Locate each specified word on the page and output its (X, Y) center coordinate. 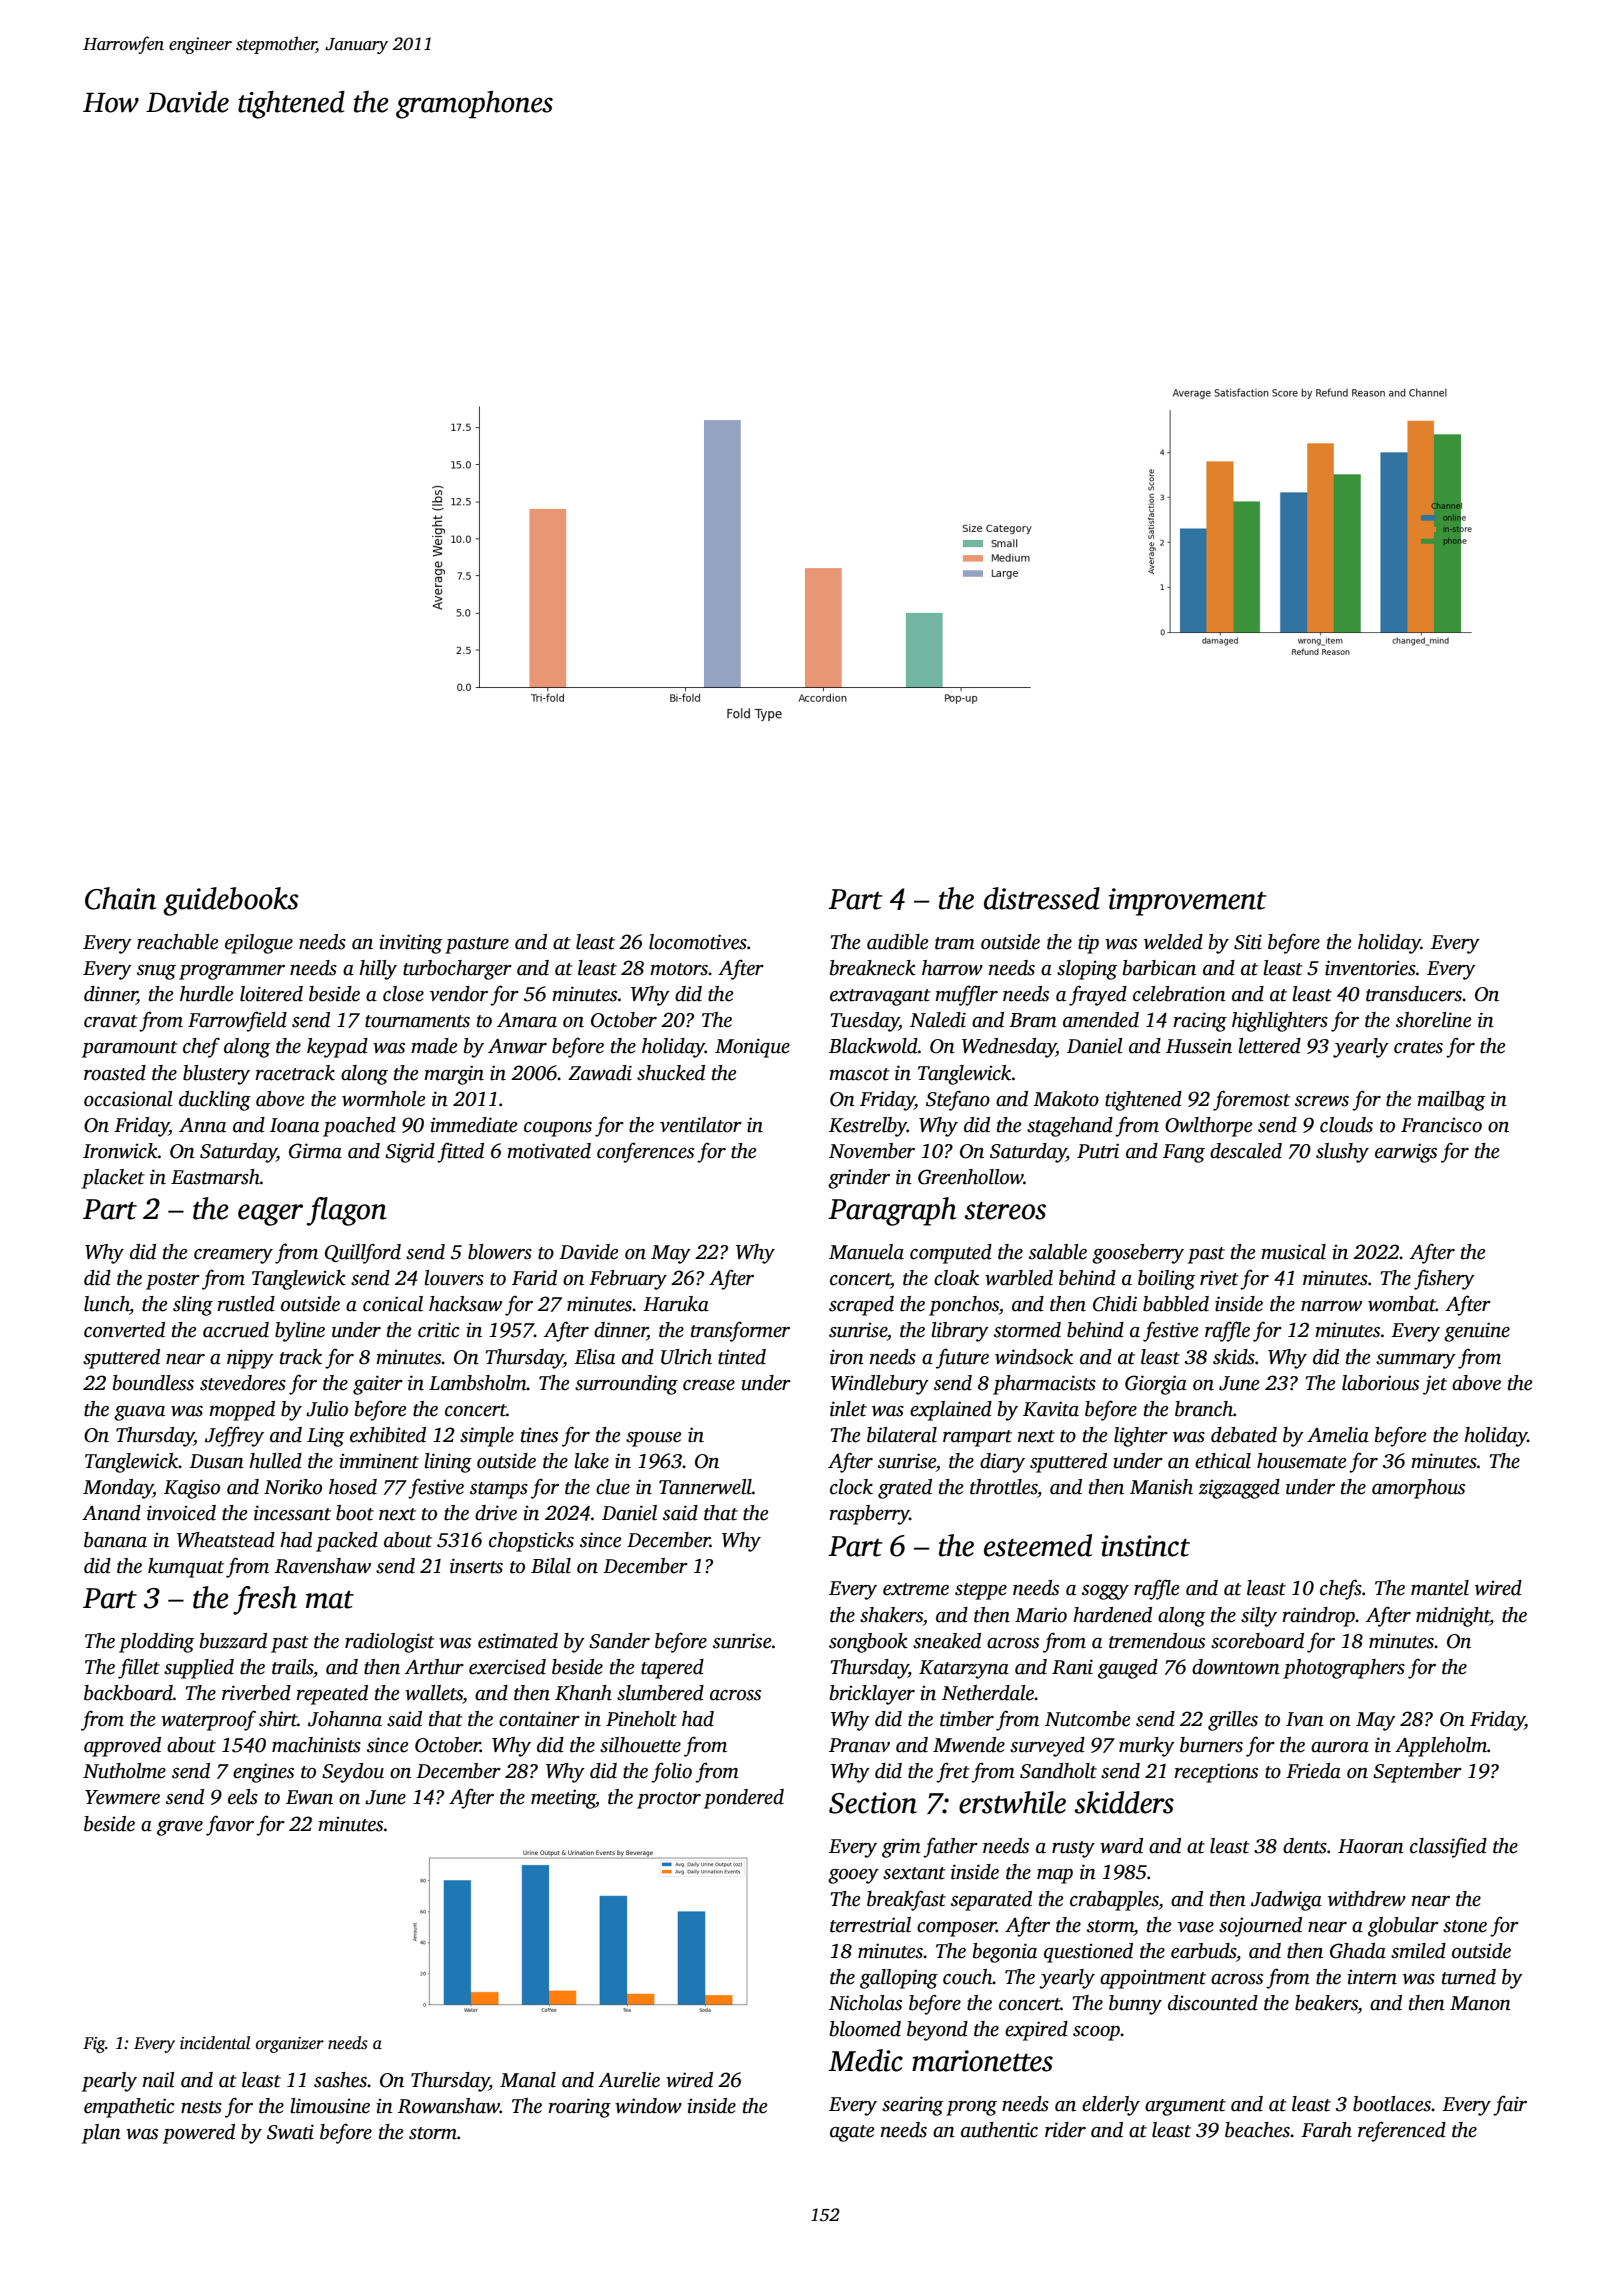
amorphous (1418, 1489)
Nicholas (865, 2003)
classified (1448, 1847)
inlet (848, 1409)
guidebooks (231, 901)
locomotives (698, 942)
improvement (1188, 902)
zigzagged (1239, 1489)
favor (230, 1825)
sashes (340, 2080)
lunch (107, 1305)
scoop (1096, 2033)
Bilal (551, 1566)
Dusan (216, 1461)
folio (671, 1772)
